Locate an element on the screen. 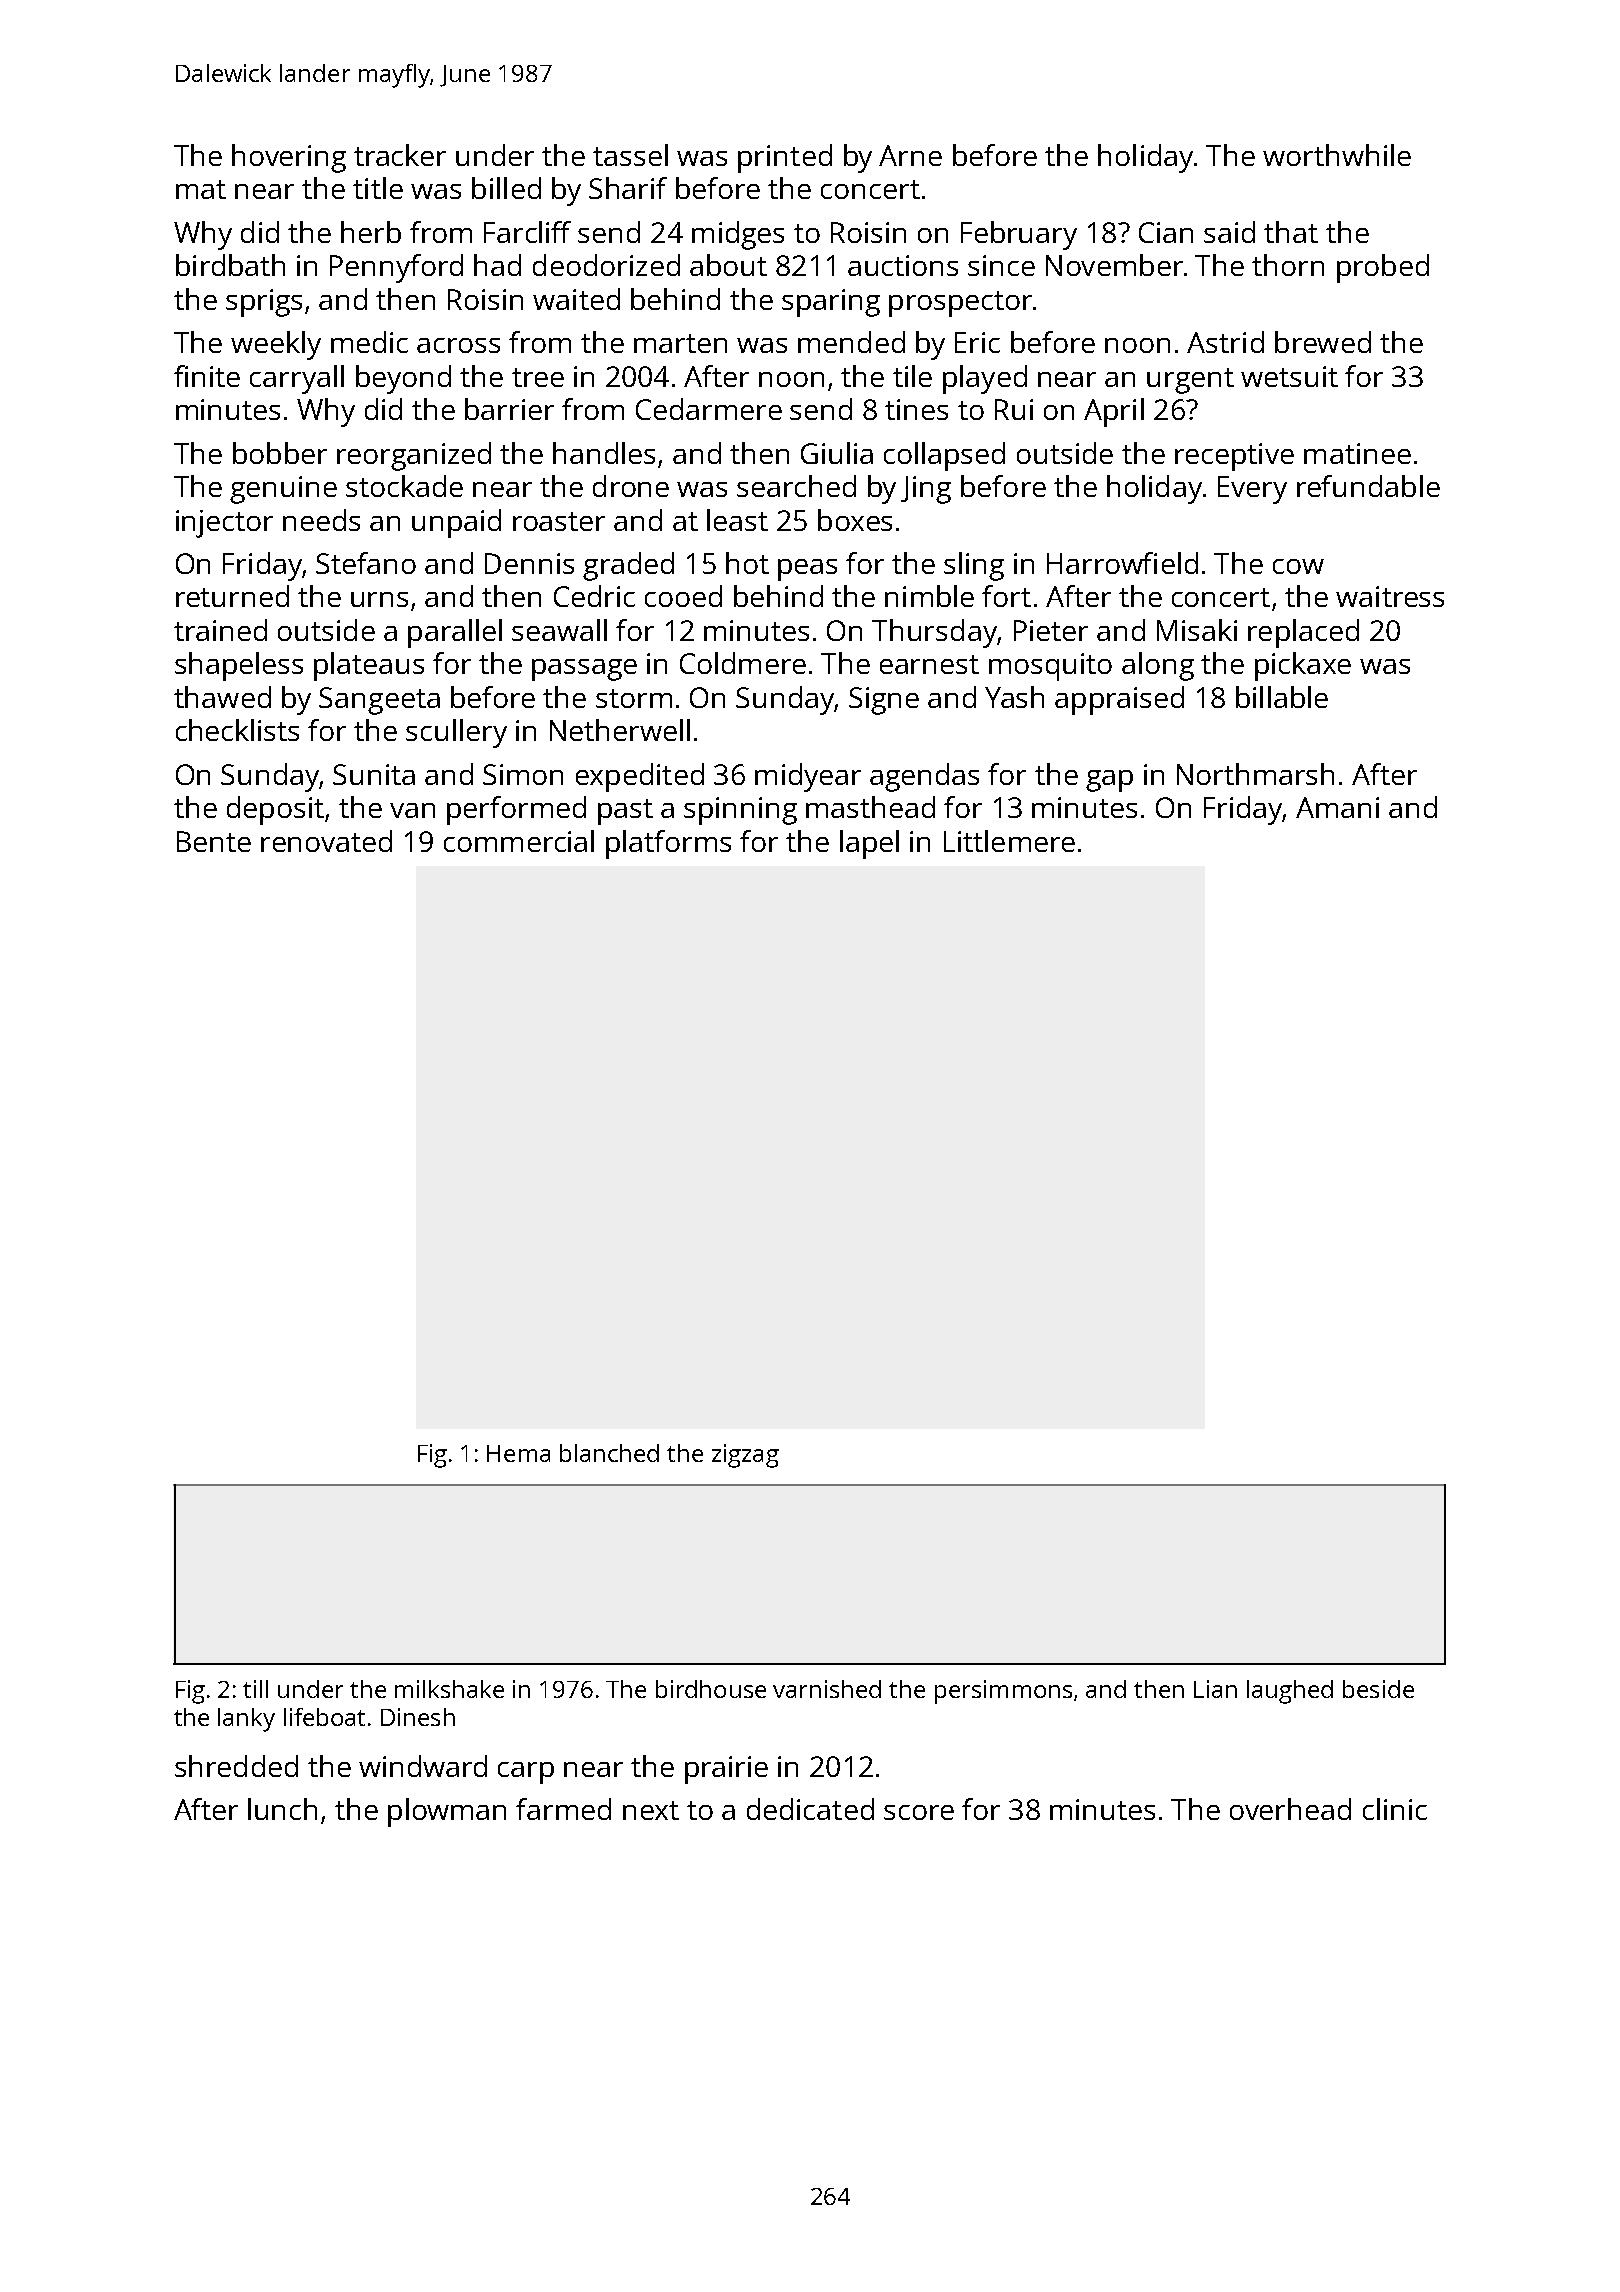 The width and height of the screenshot is (1620, 2292). thorn is located at coordinates (1288, 265).
